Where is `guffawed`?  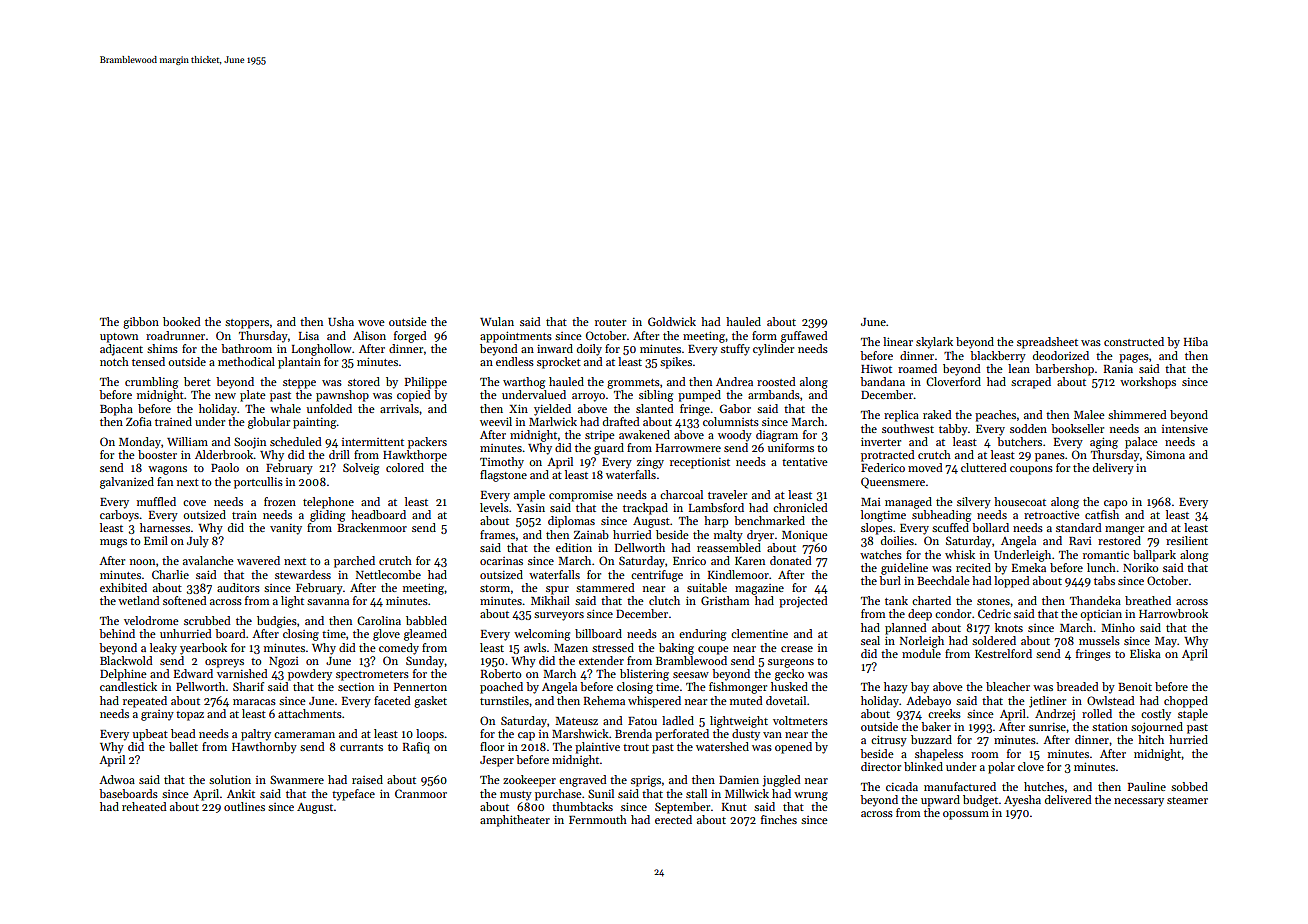 guffawed is located at coordinates (804, 337).
